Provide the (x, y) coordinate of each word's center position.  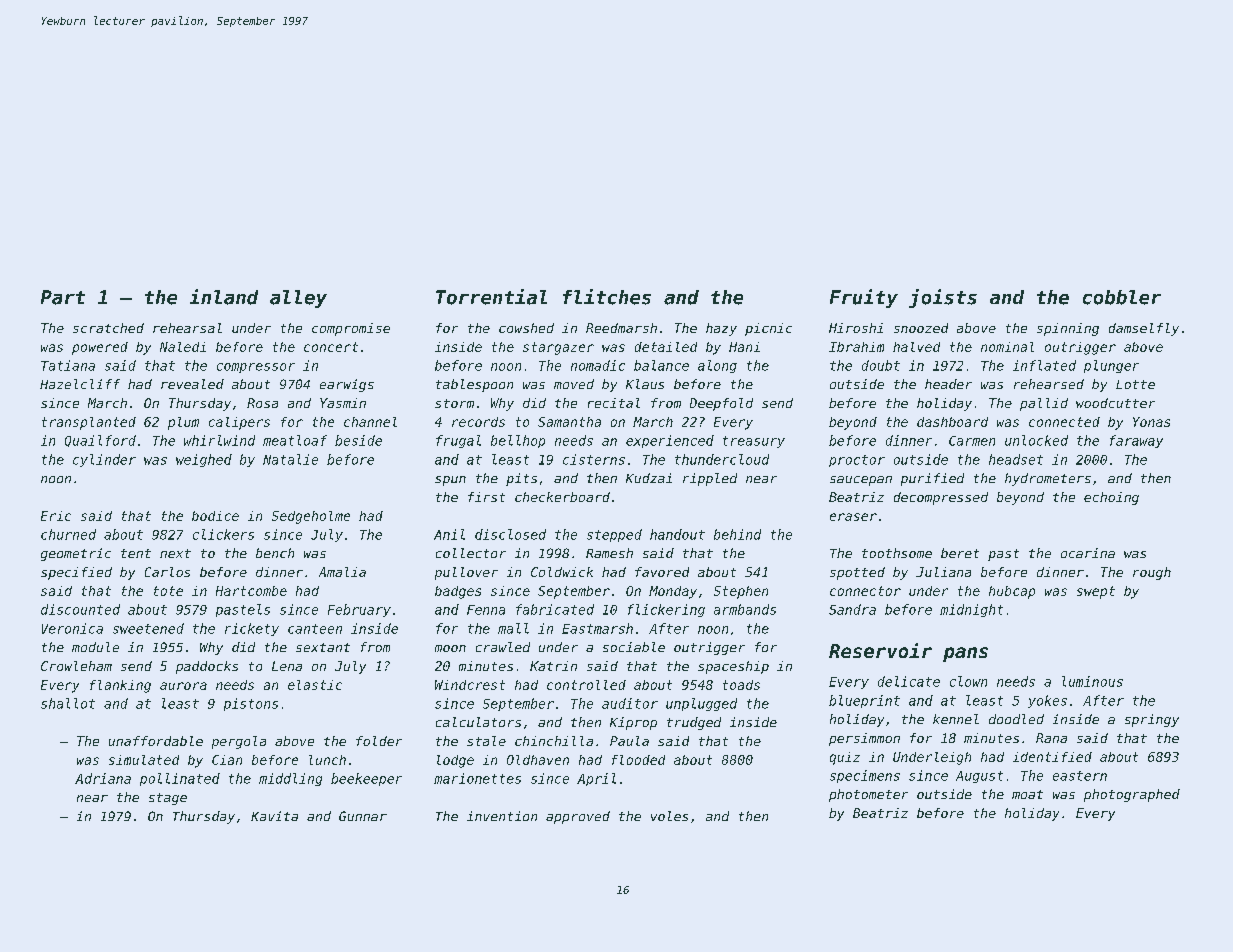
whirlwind (219, 440)
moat (1027, 794)
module (95, 647)
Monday (673, 592)
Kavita (274, 816)
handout (677, 534)
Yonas (1151, 422)
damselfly (1144, 329)
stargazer (558, 348)
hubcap (1012, 592)
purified (932, 479)
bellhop (518, 441)
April (596, 779)
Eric (56, 516)
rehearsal (187, 328)
